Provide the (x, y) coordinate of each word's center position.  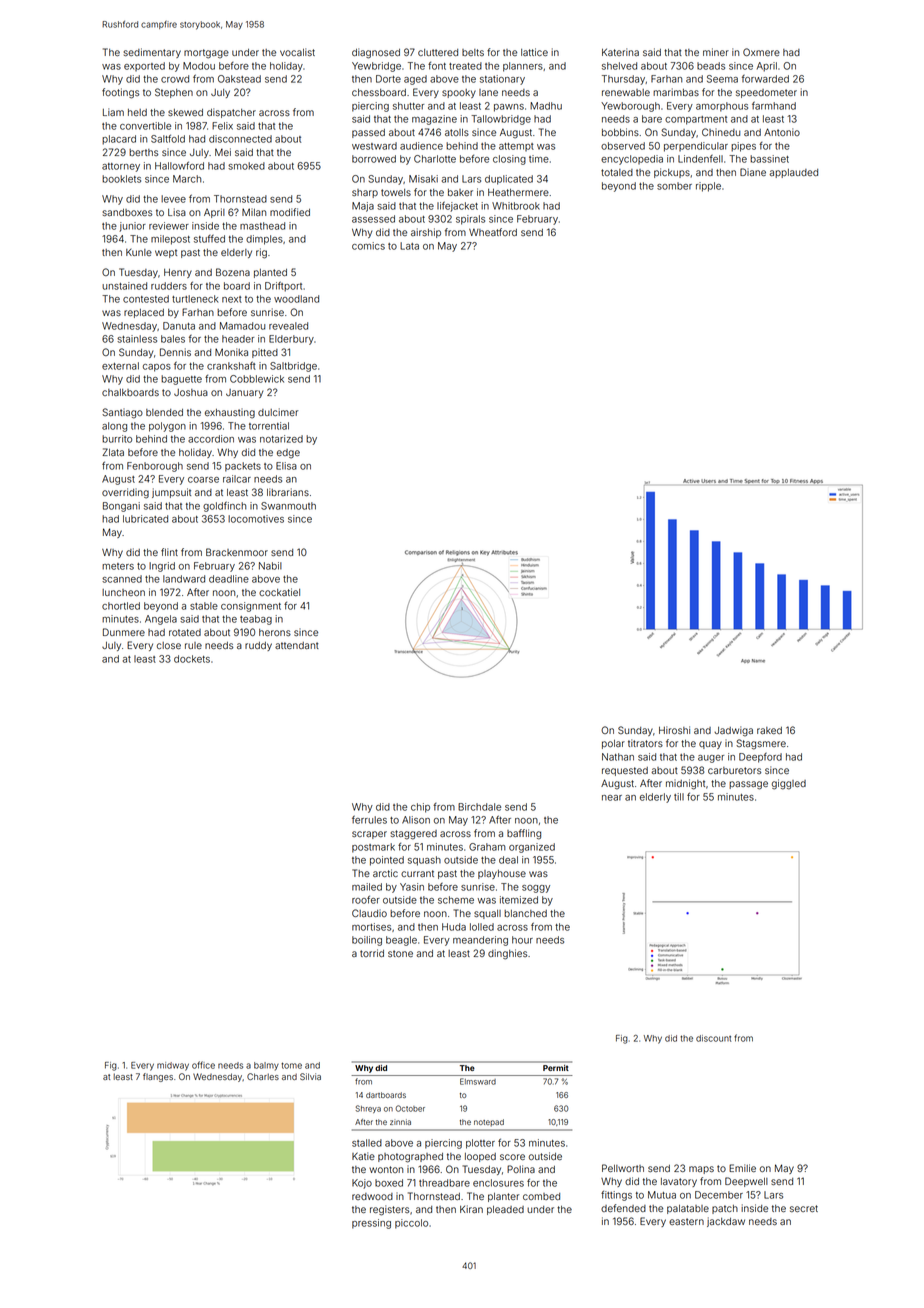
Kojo (362, 1184)
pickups (672, 173)
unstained (124, 286)
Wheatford (493, 232)
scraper (369, 835)
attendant (297, 645)
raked (769, 730)
